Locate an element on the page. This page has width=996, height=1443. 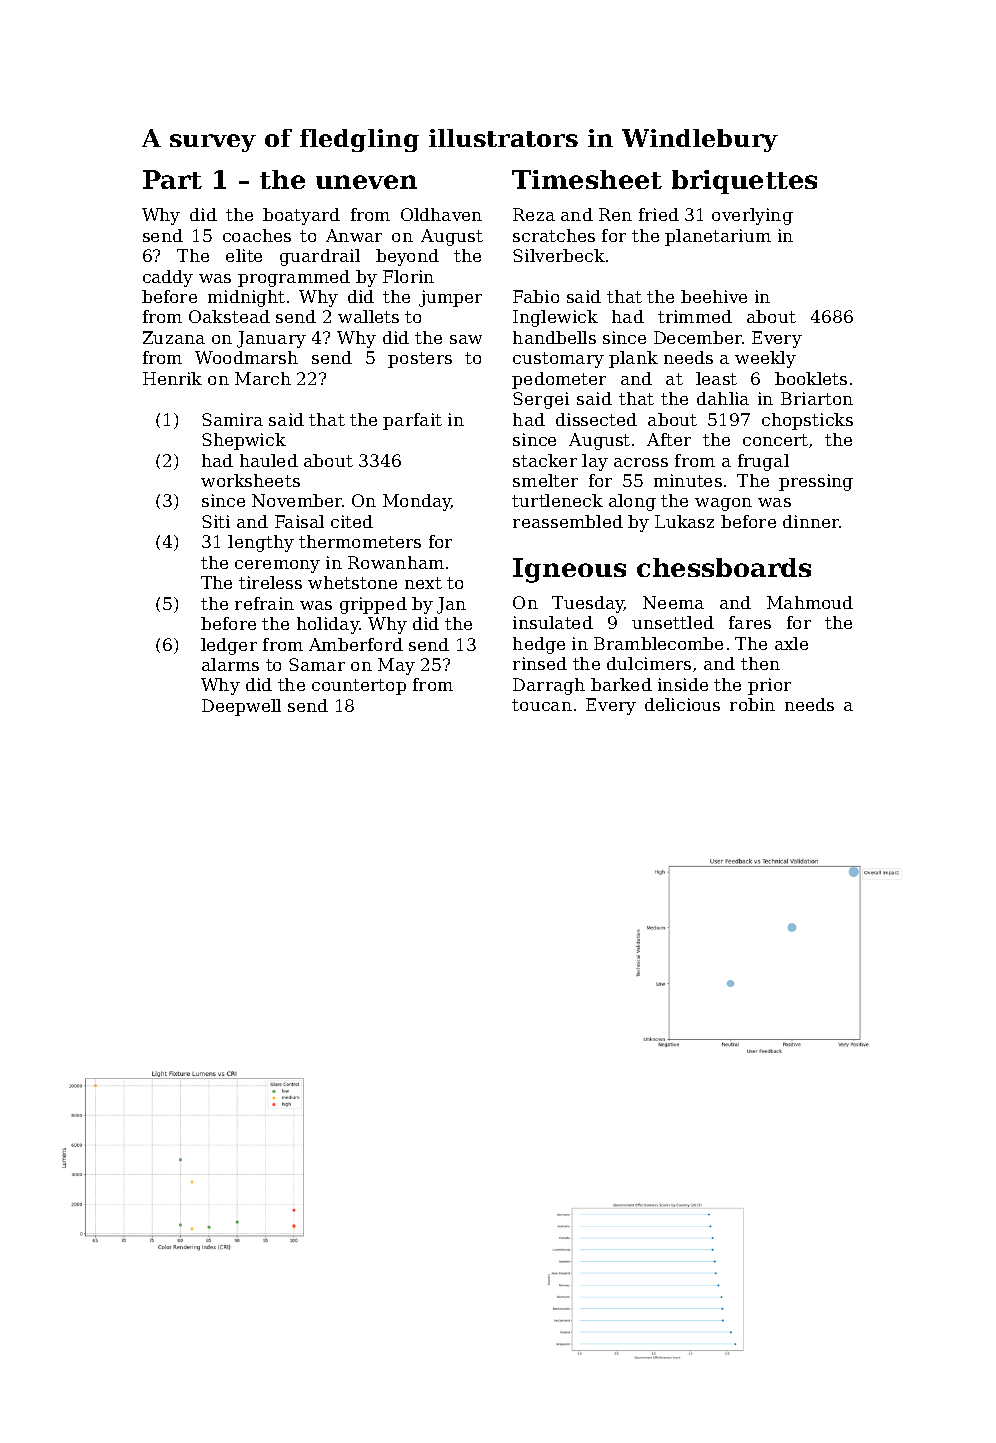
Inglewick is located at coordinates (555, 318).
